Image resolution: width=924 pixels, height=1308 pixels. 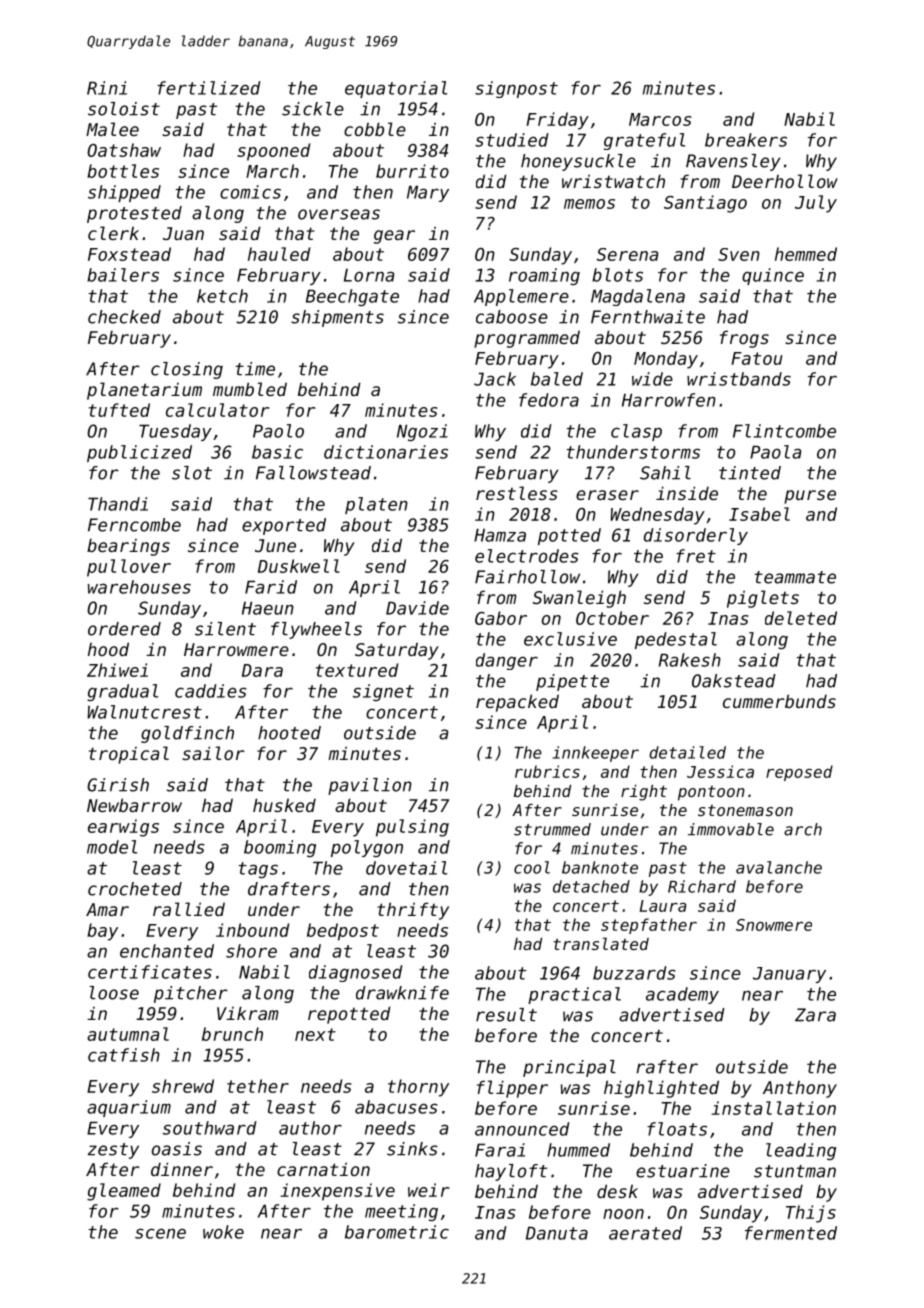 I want to click on goldfinch, so click(x=187, y=734).
